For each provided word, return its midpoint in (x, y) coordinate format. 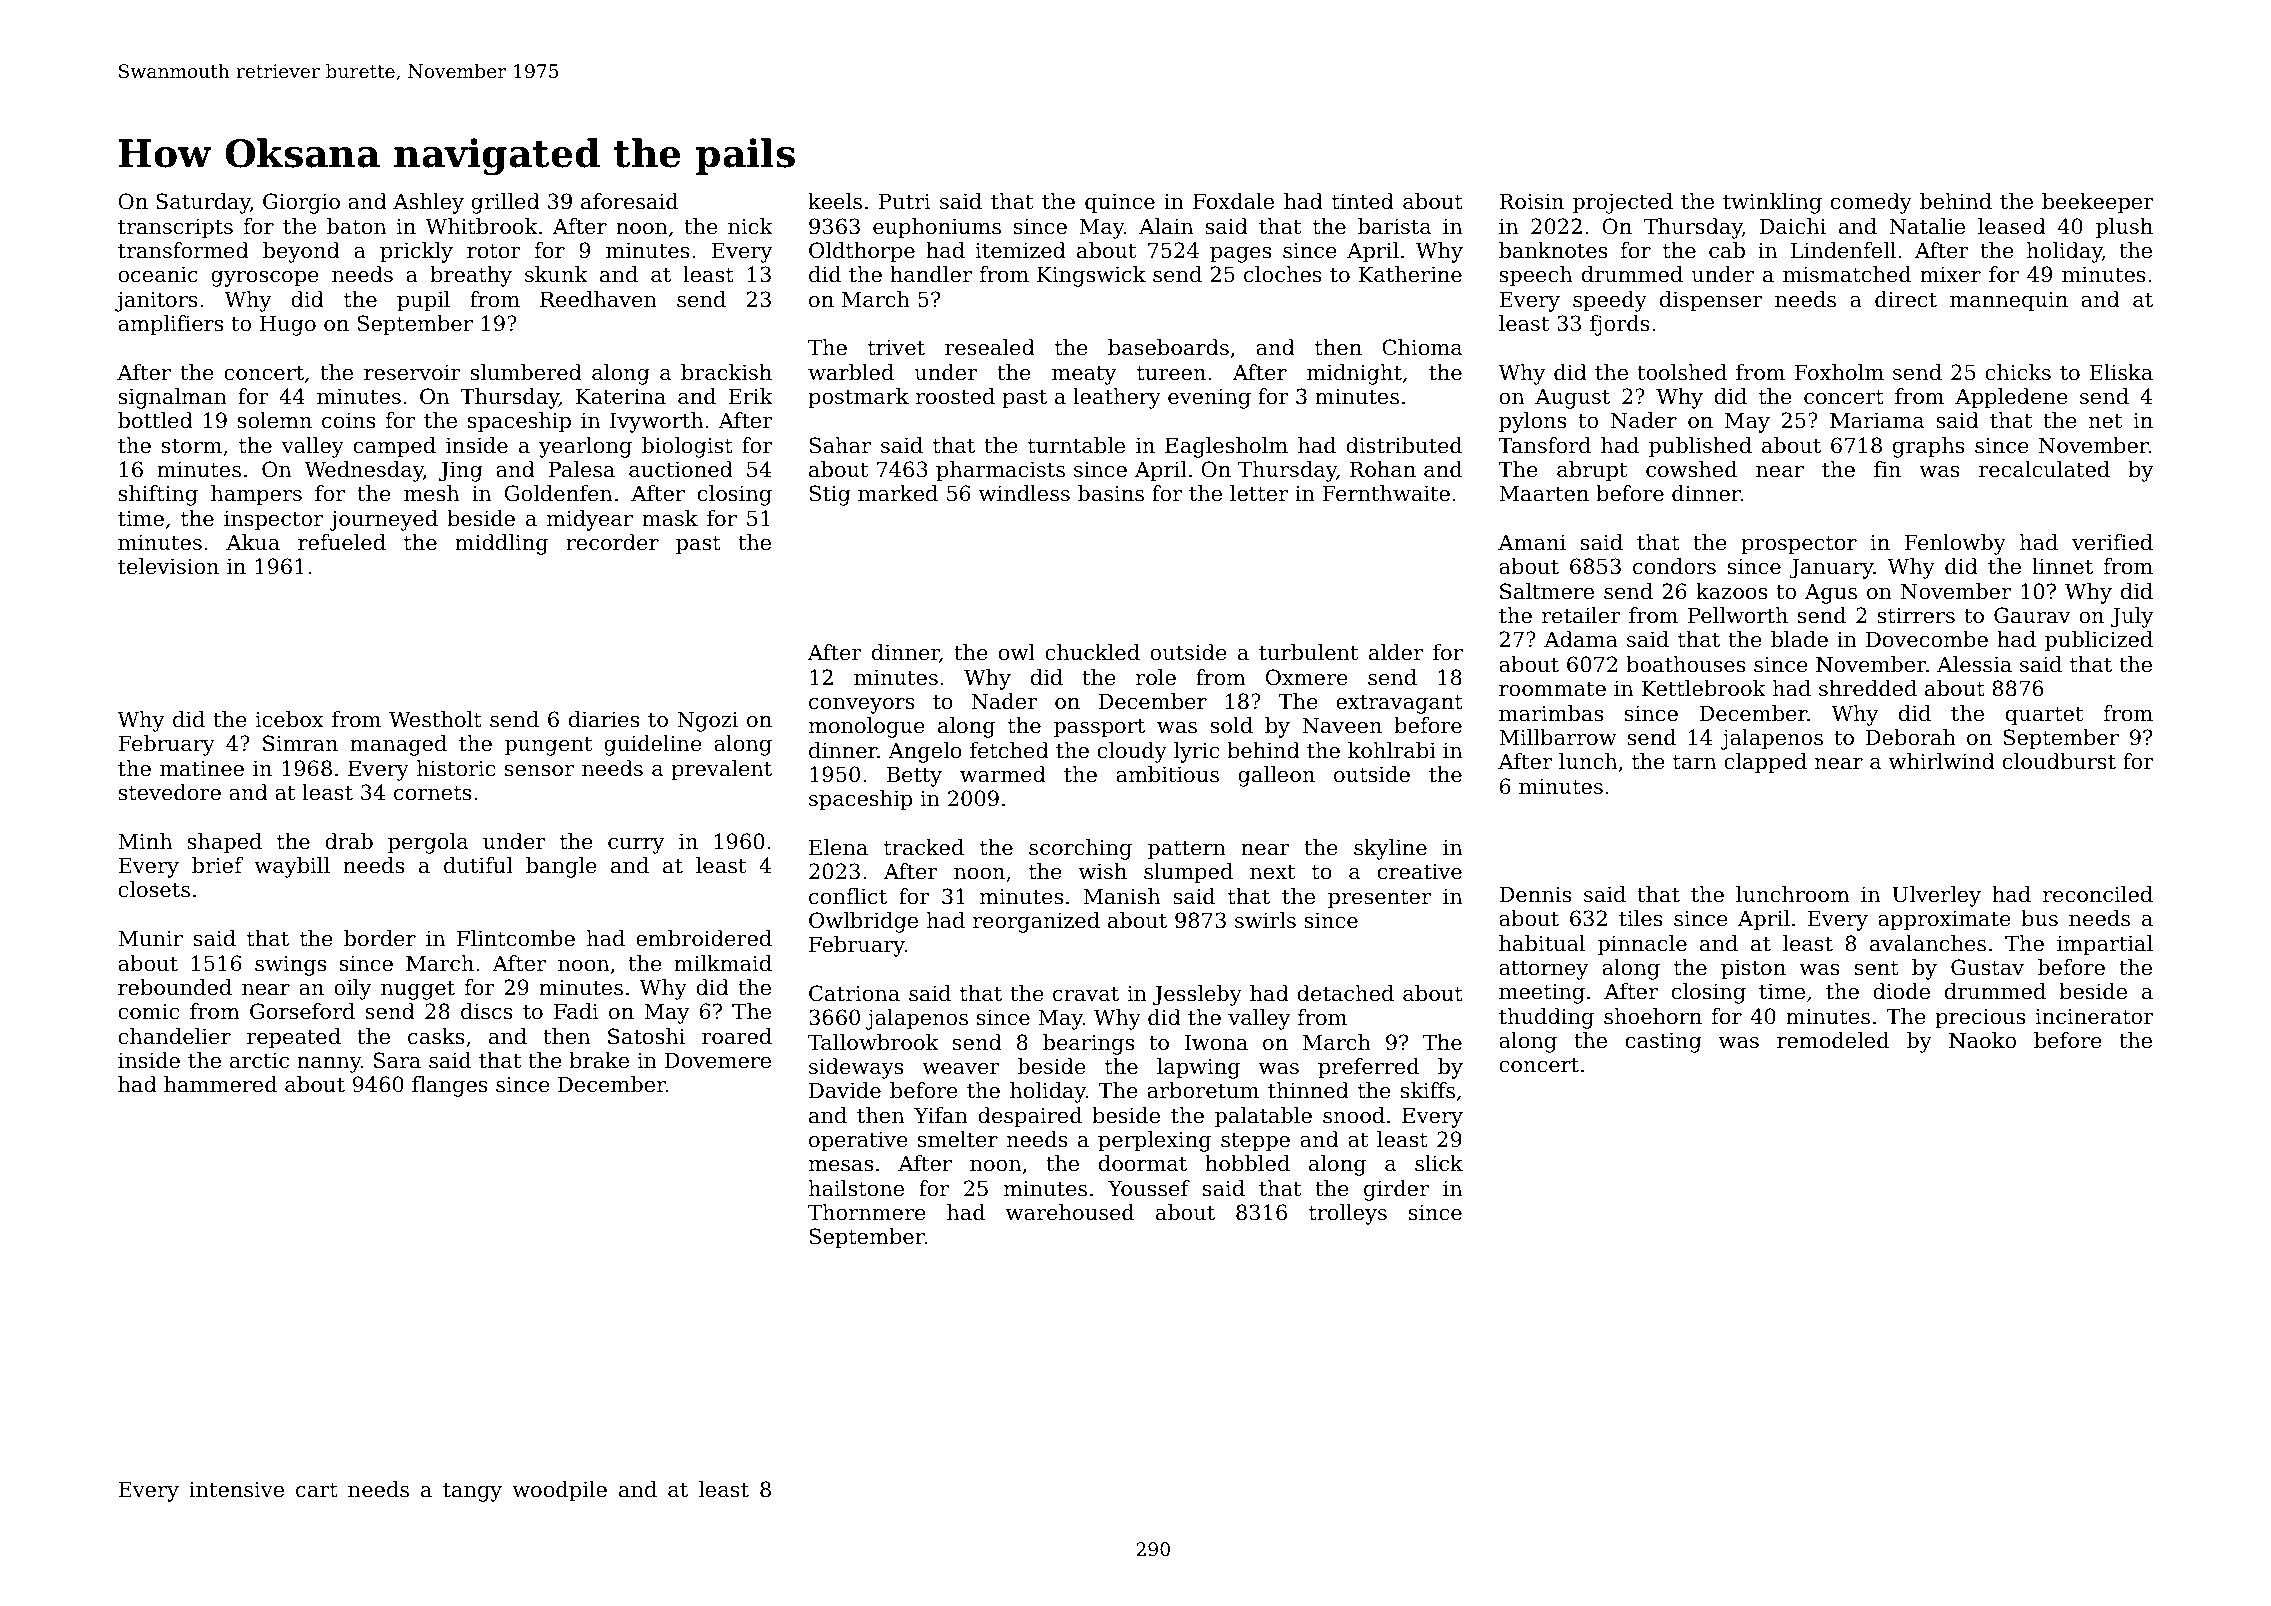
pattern (1187, 850)
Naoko (1982, 1040)
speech (1535, 276)
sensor (539, 771)
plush (2124, 228)
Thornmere (867, 1212)
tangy (472, 1492)
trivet (896, 347)
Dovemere (718, 1060)
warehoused (1070, 1212)
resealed (990, 347)
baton (356, 226)
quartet (2044, 716)
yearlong (585, 447)
